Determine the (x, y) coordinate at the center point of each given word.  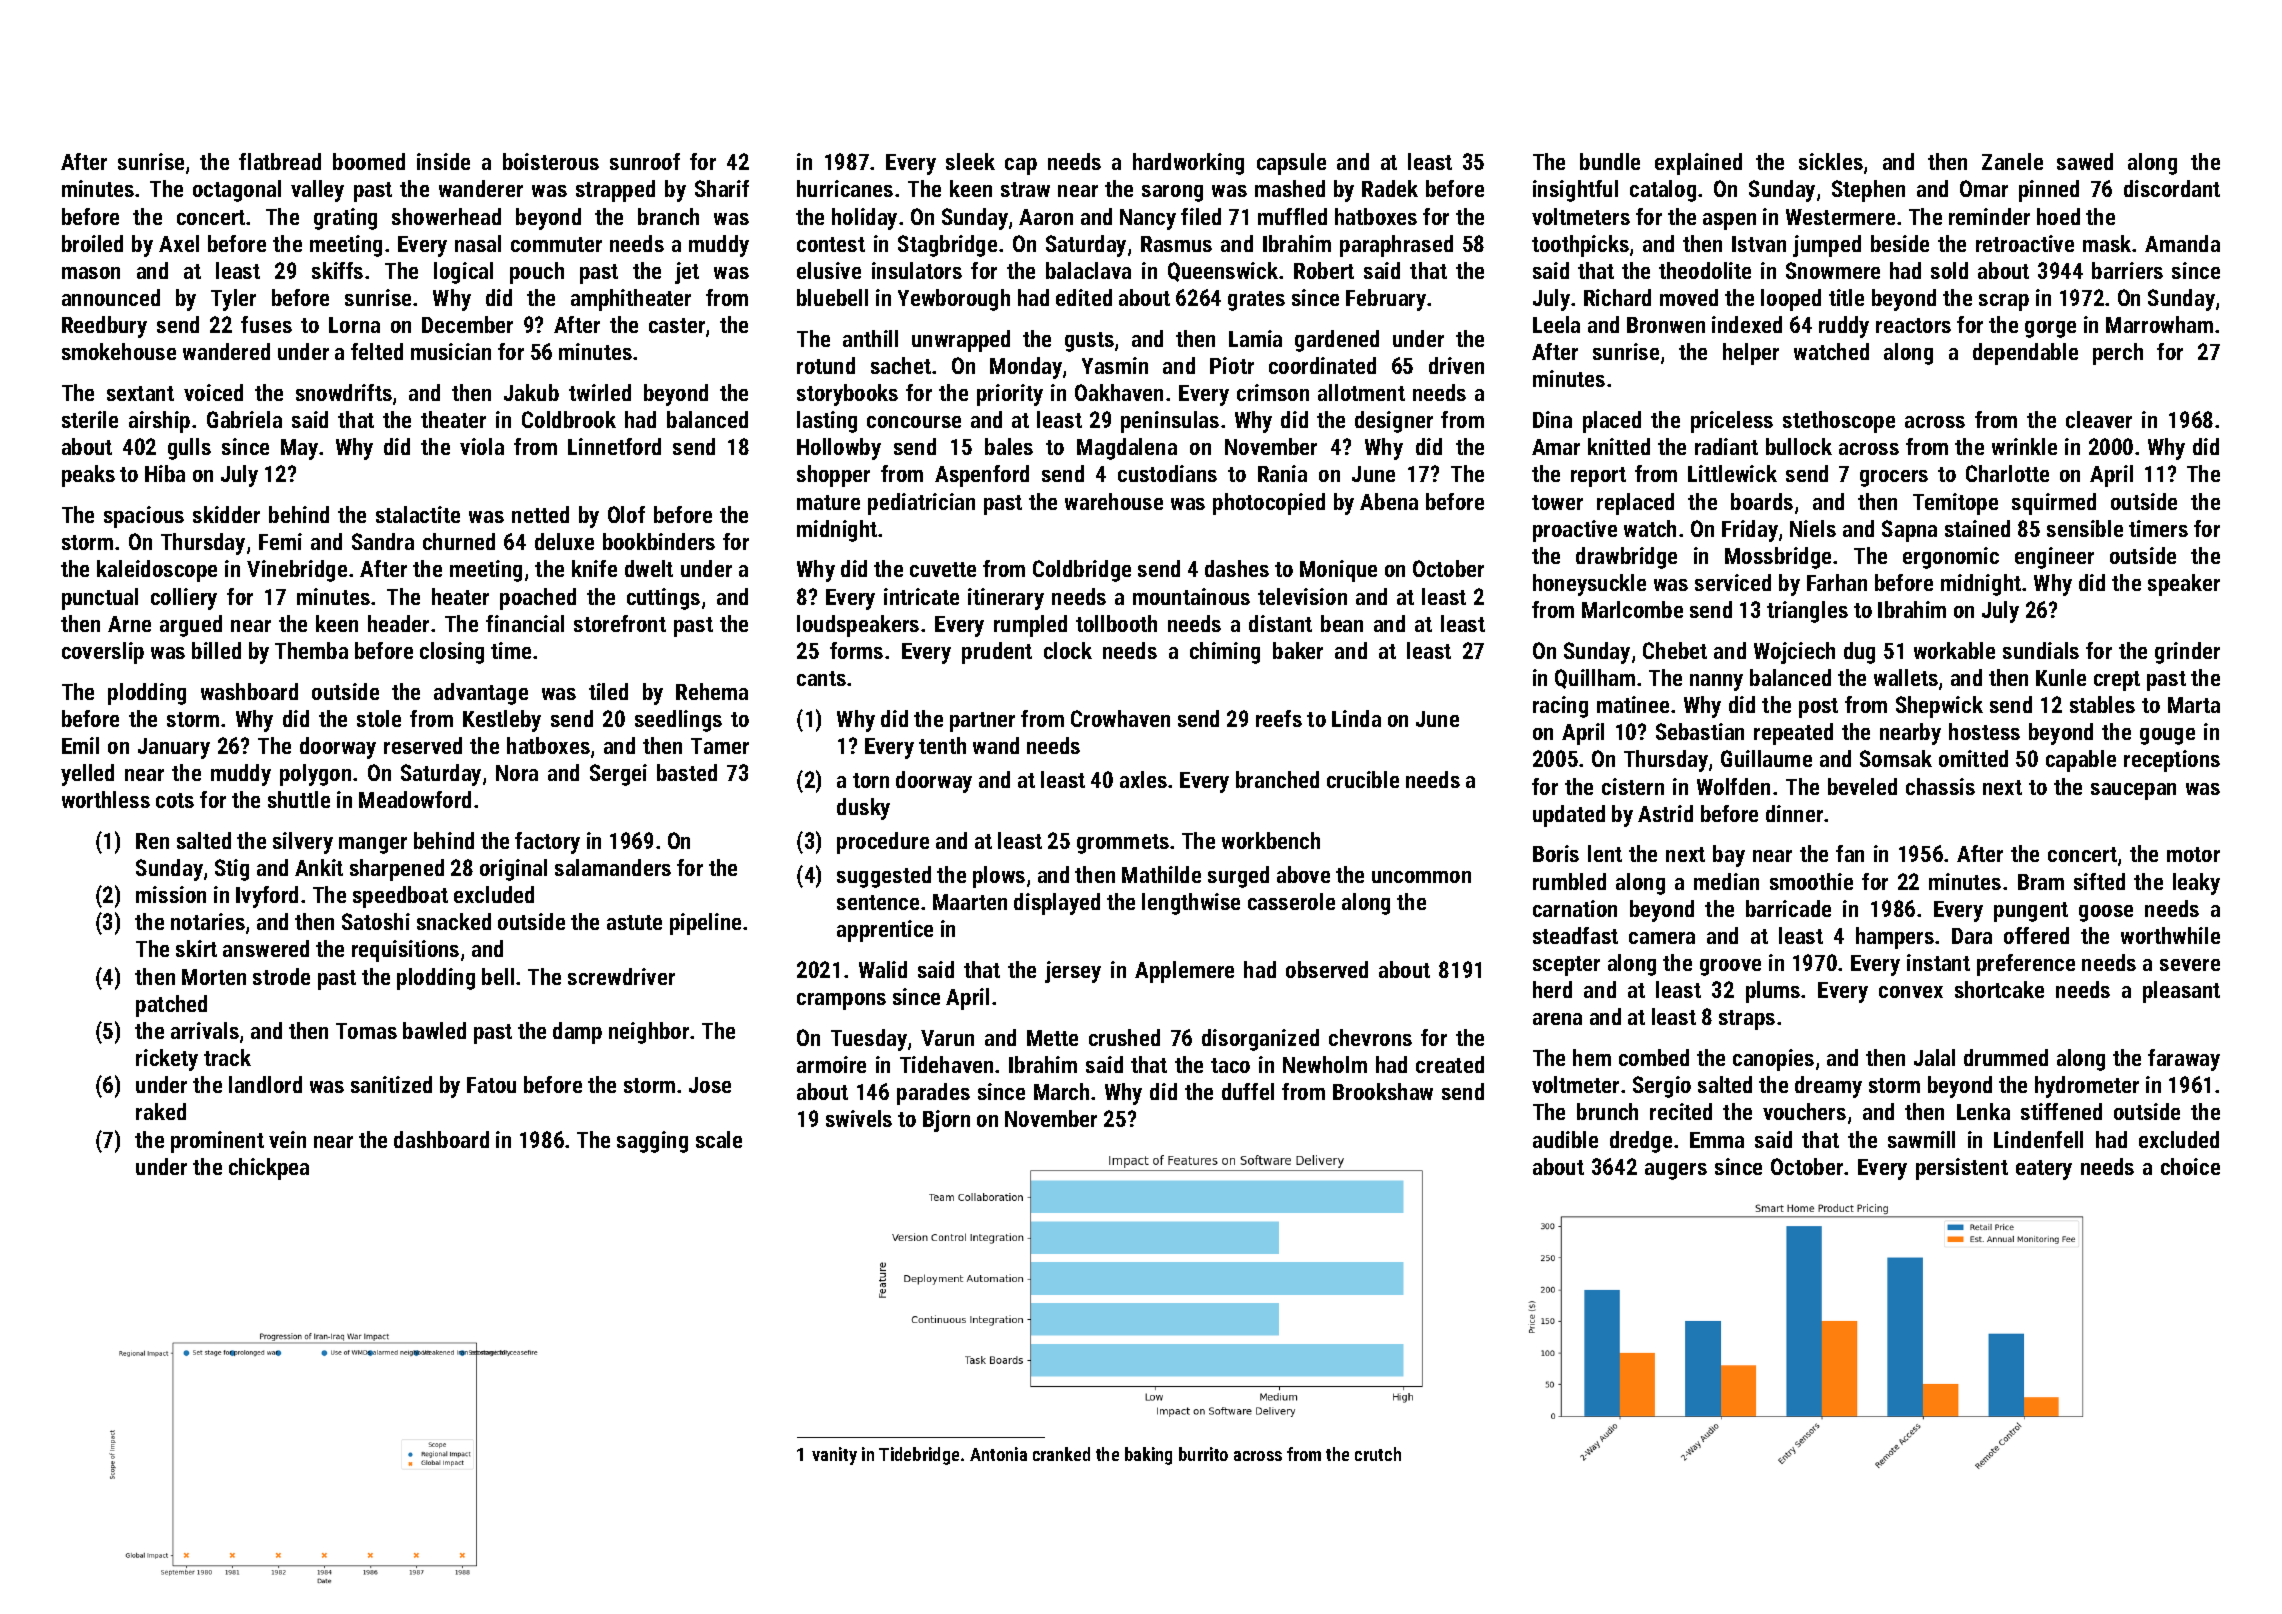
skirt (196, 948)
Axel (179, 243)
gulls (189, 449)
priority (1010, 395)
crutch (1378, 1454)
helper (1751, 354)
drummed (2006, 1057)
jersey (1073, 972)
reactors (1913, 325)
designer (1394, 422)
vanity (834, 1456)
